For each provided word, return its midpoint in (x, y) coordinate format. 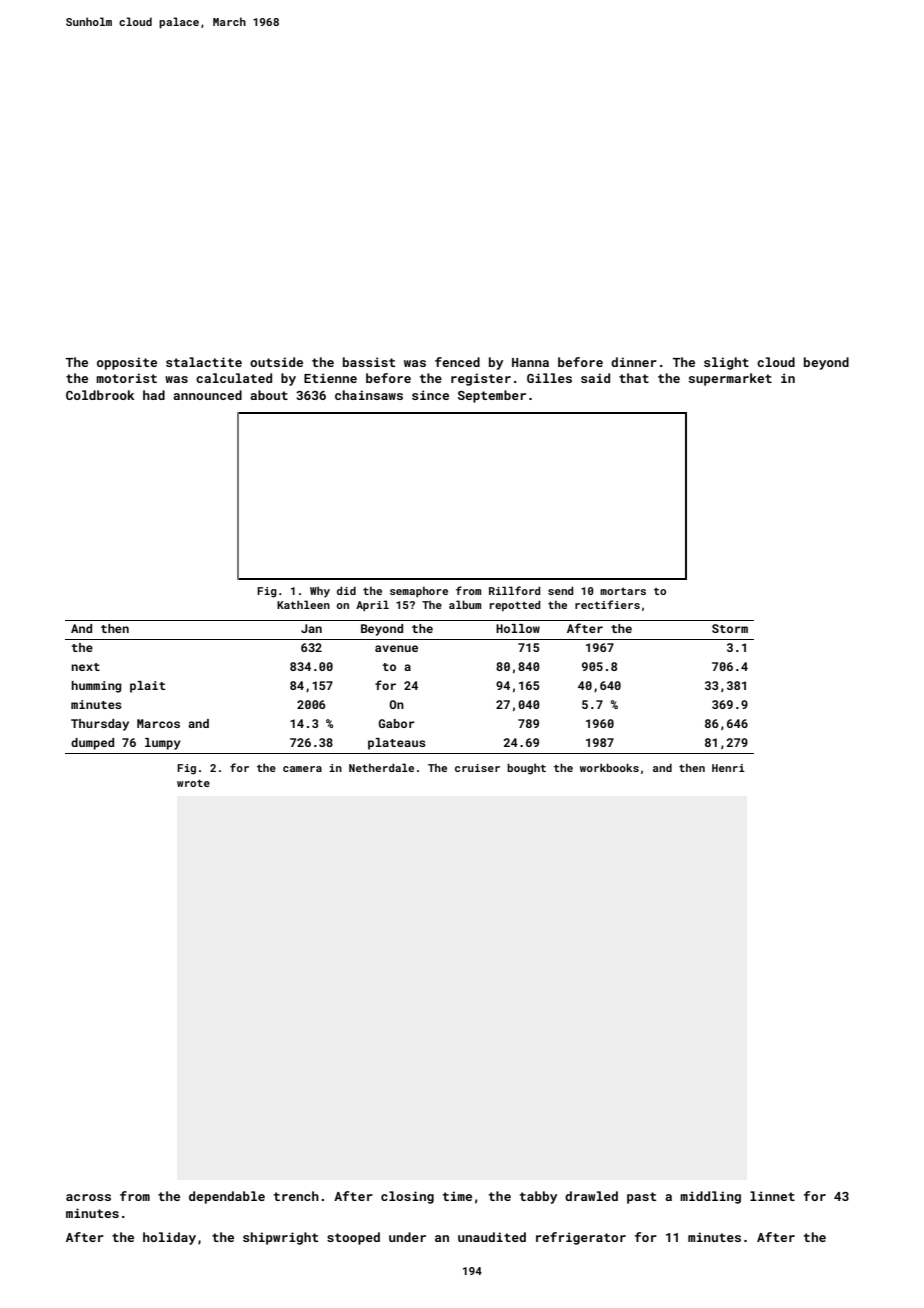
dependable (227, 1197)
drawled (591, 1196)
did (346, 590)
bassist (369, 362)
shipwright (280, 1238)
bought (526, 769)
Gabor (396, 723)
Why (320, 592)
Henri (728, 768)
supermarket (730, 379)
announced (207, 395)
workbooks (609, 767)
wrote (193, 783)
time (457, 1196)
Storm (730, 628)
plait (147, 687)
